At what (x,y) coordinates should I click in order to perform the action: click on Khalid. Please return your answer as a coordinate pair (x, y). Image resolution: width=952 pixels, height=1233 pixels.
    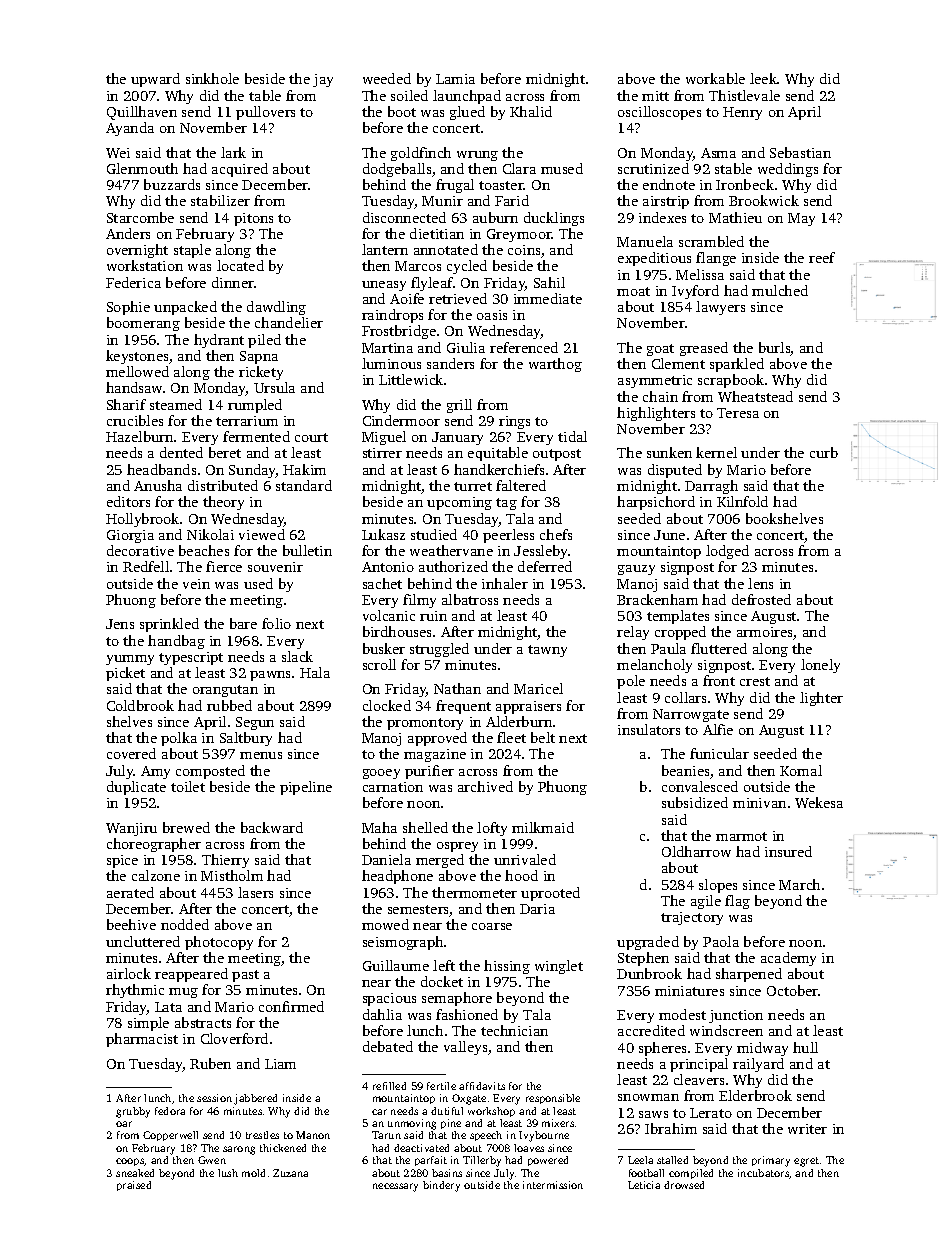
    Looking at the image, I should click on (531, 111).
